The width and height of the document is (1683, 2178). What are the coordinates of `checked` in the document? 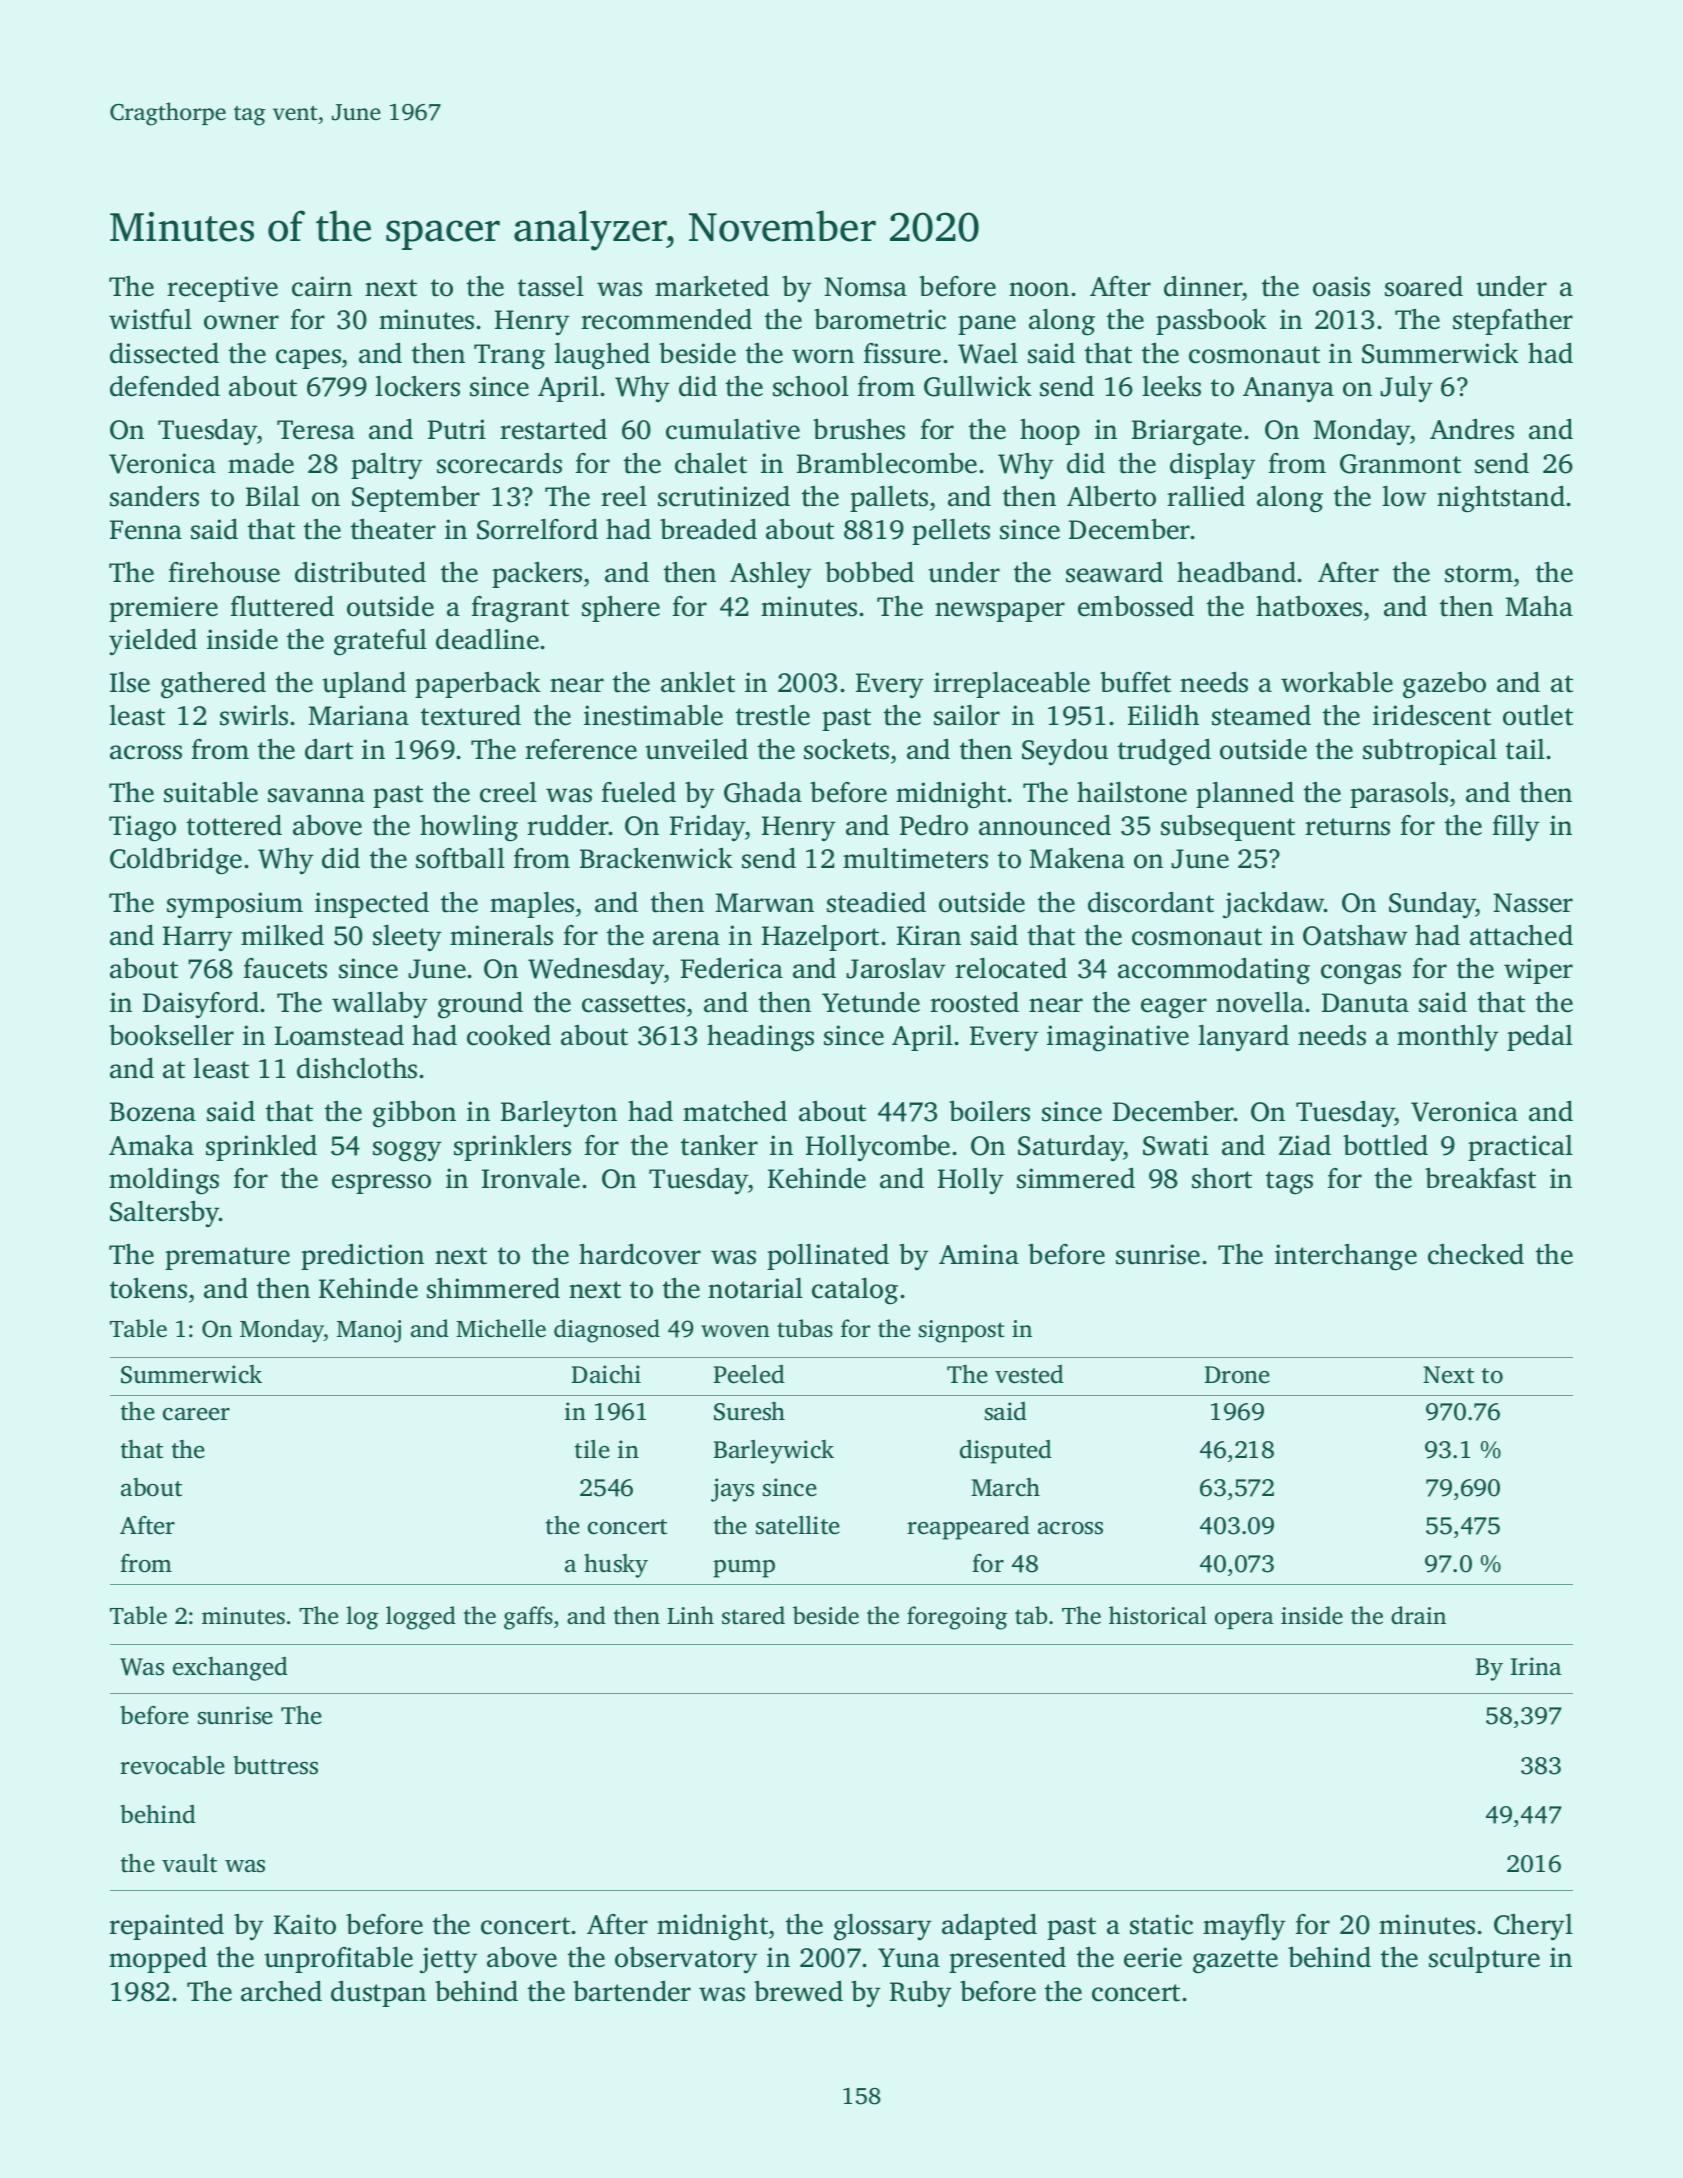 It's located at (1476, 1254).
